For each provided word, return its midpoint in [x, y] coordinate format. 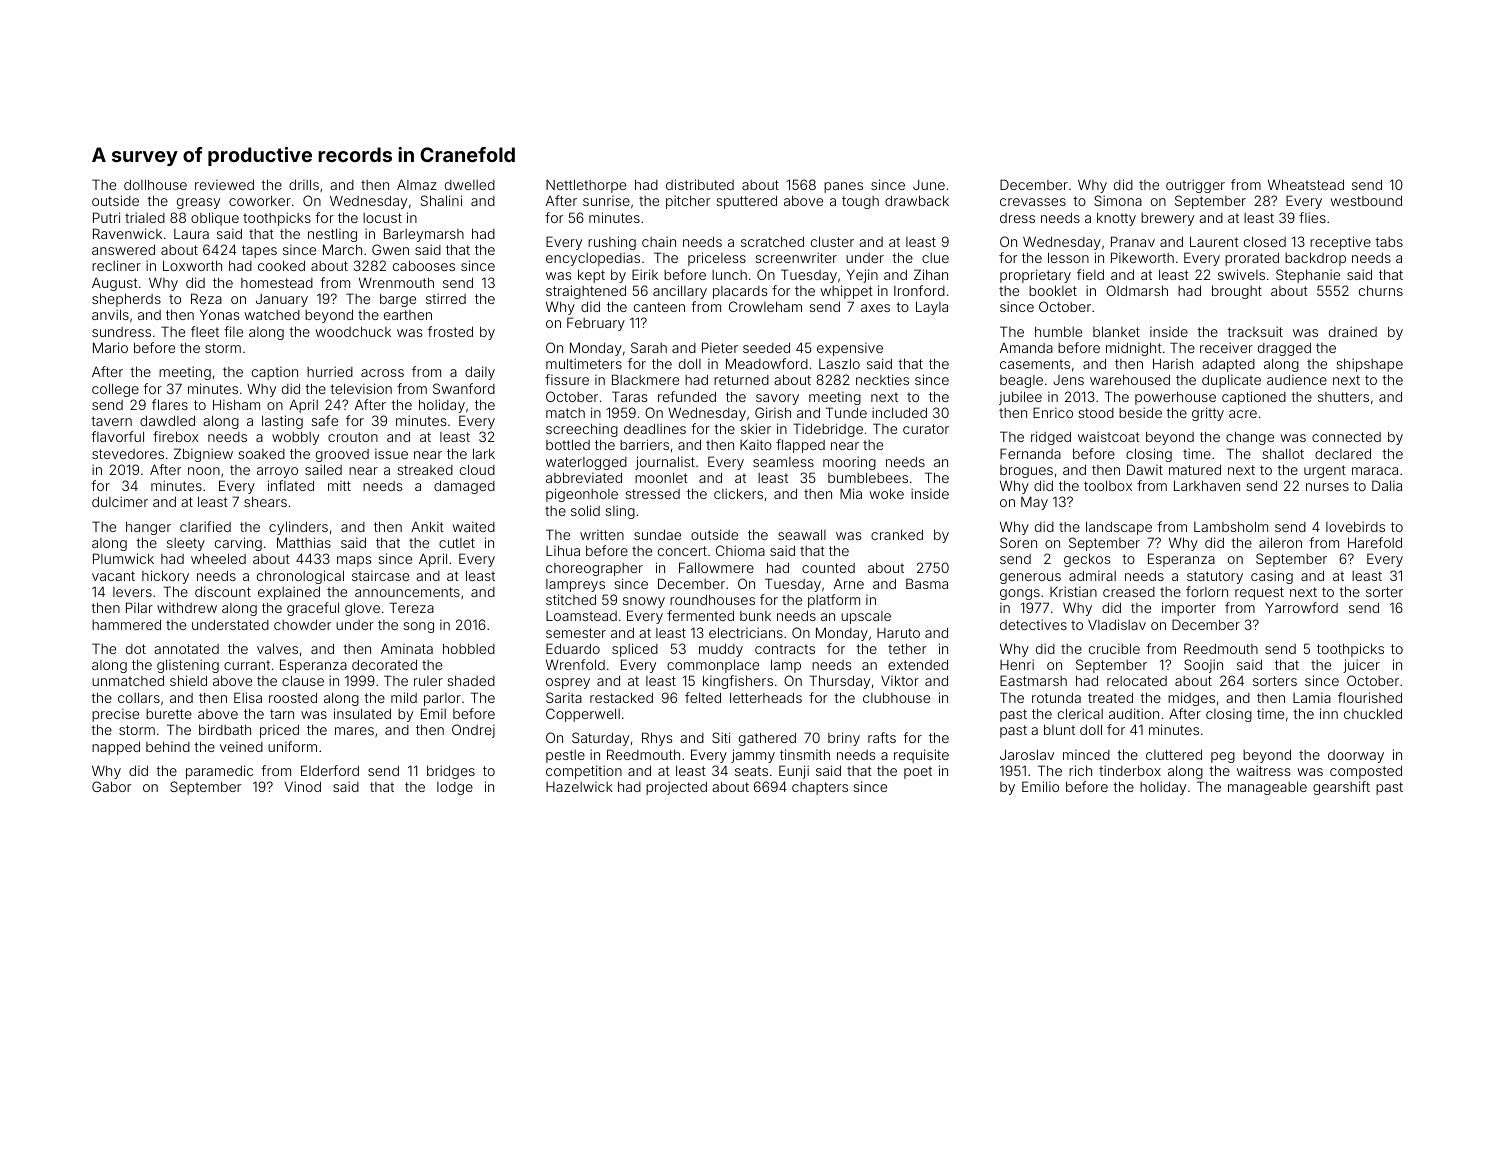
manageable [1267, 788]
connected [1346, 437]
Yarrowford [1301, 607]
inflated [291, 485]
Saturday [600, 739]
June [929, 185]
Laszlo [839, 363]
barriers [644, 444]
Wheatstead [1306, 184]
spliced [635, 650]
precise [115, 715]
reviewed [224, 184]
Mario [110, 347]
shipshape [1369, 365]
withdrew [187, 607]
